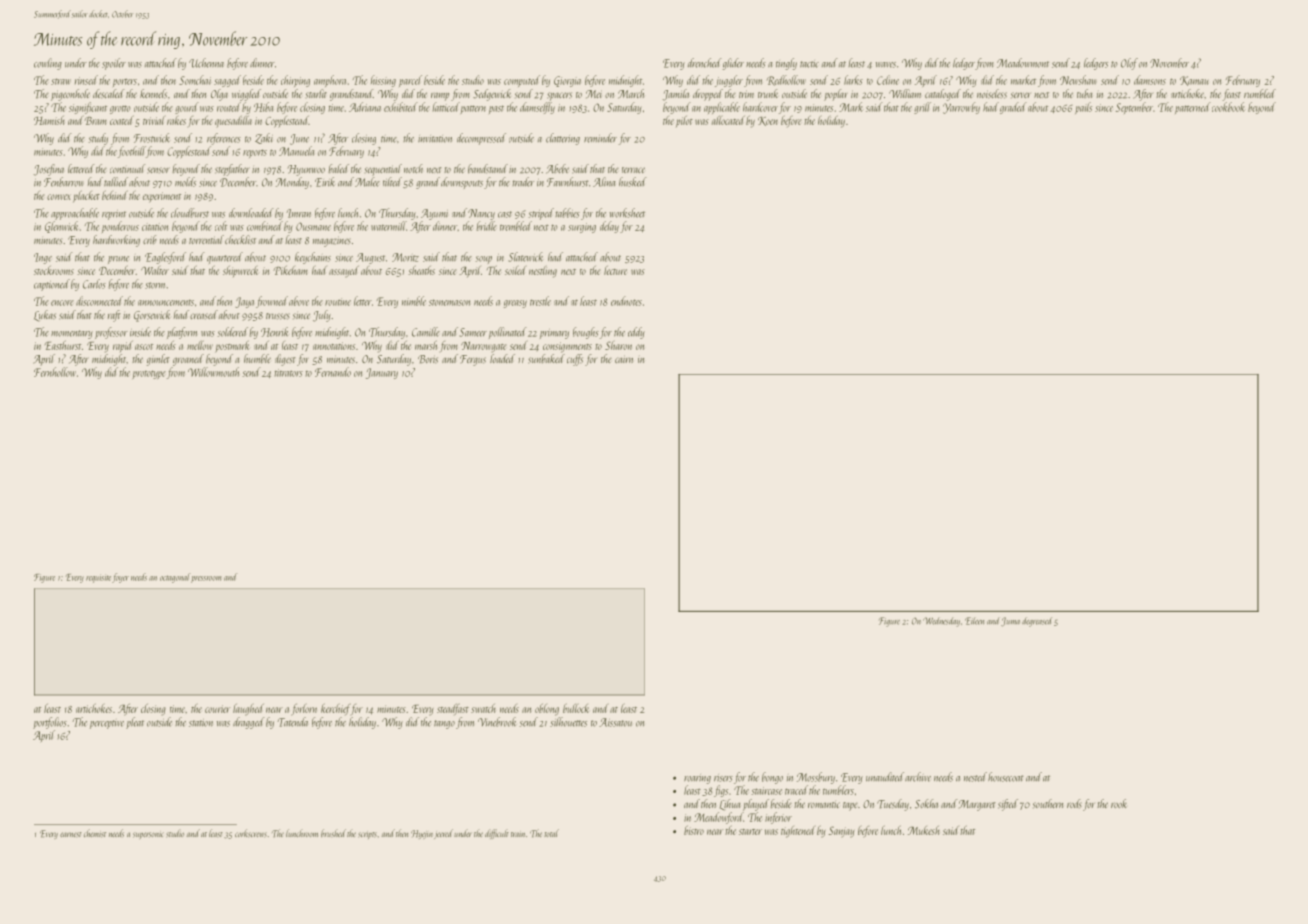 The width and height of the image is (1308, 924). Describe the element at coordinates (175, 578) in the image. I see `octagonal` at that location.
